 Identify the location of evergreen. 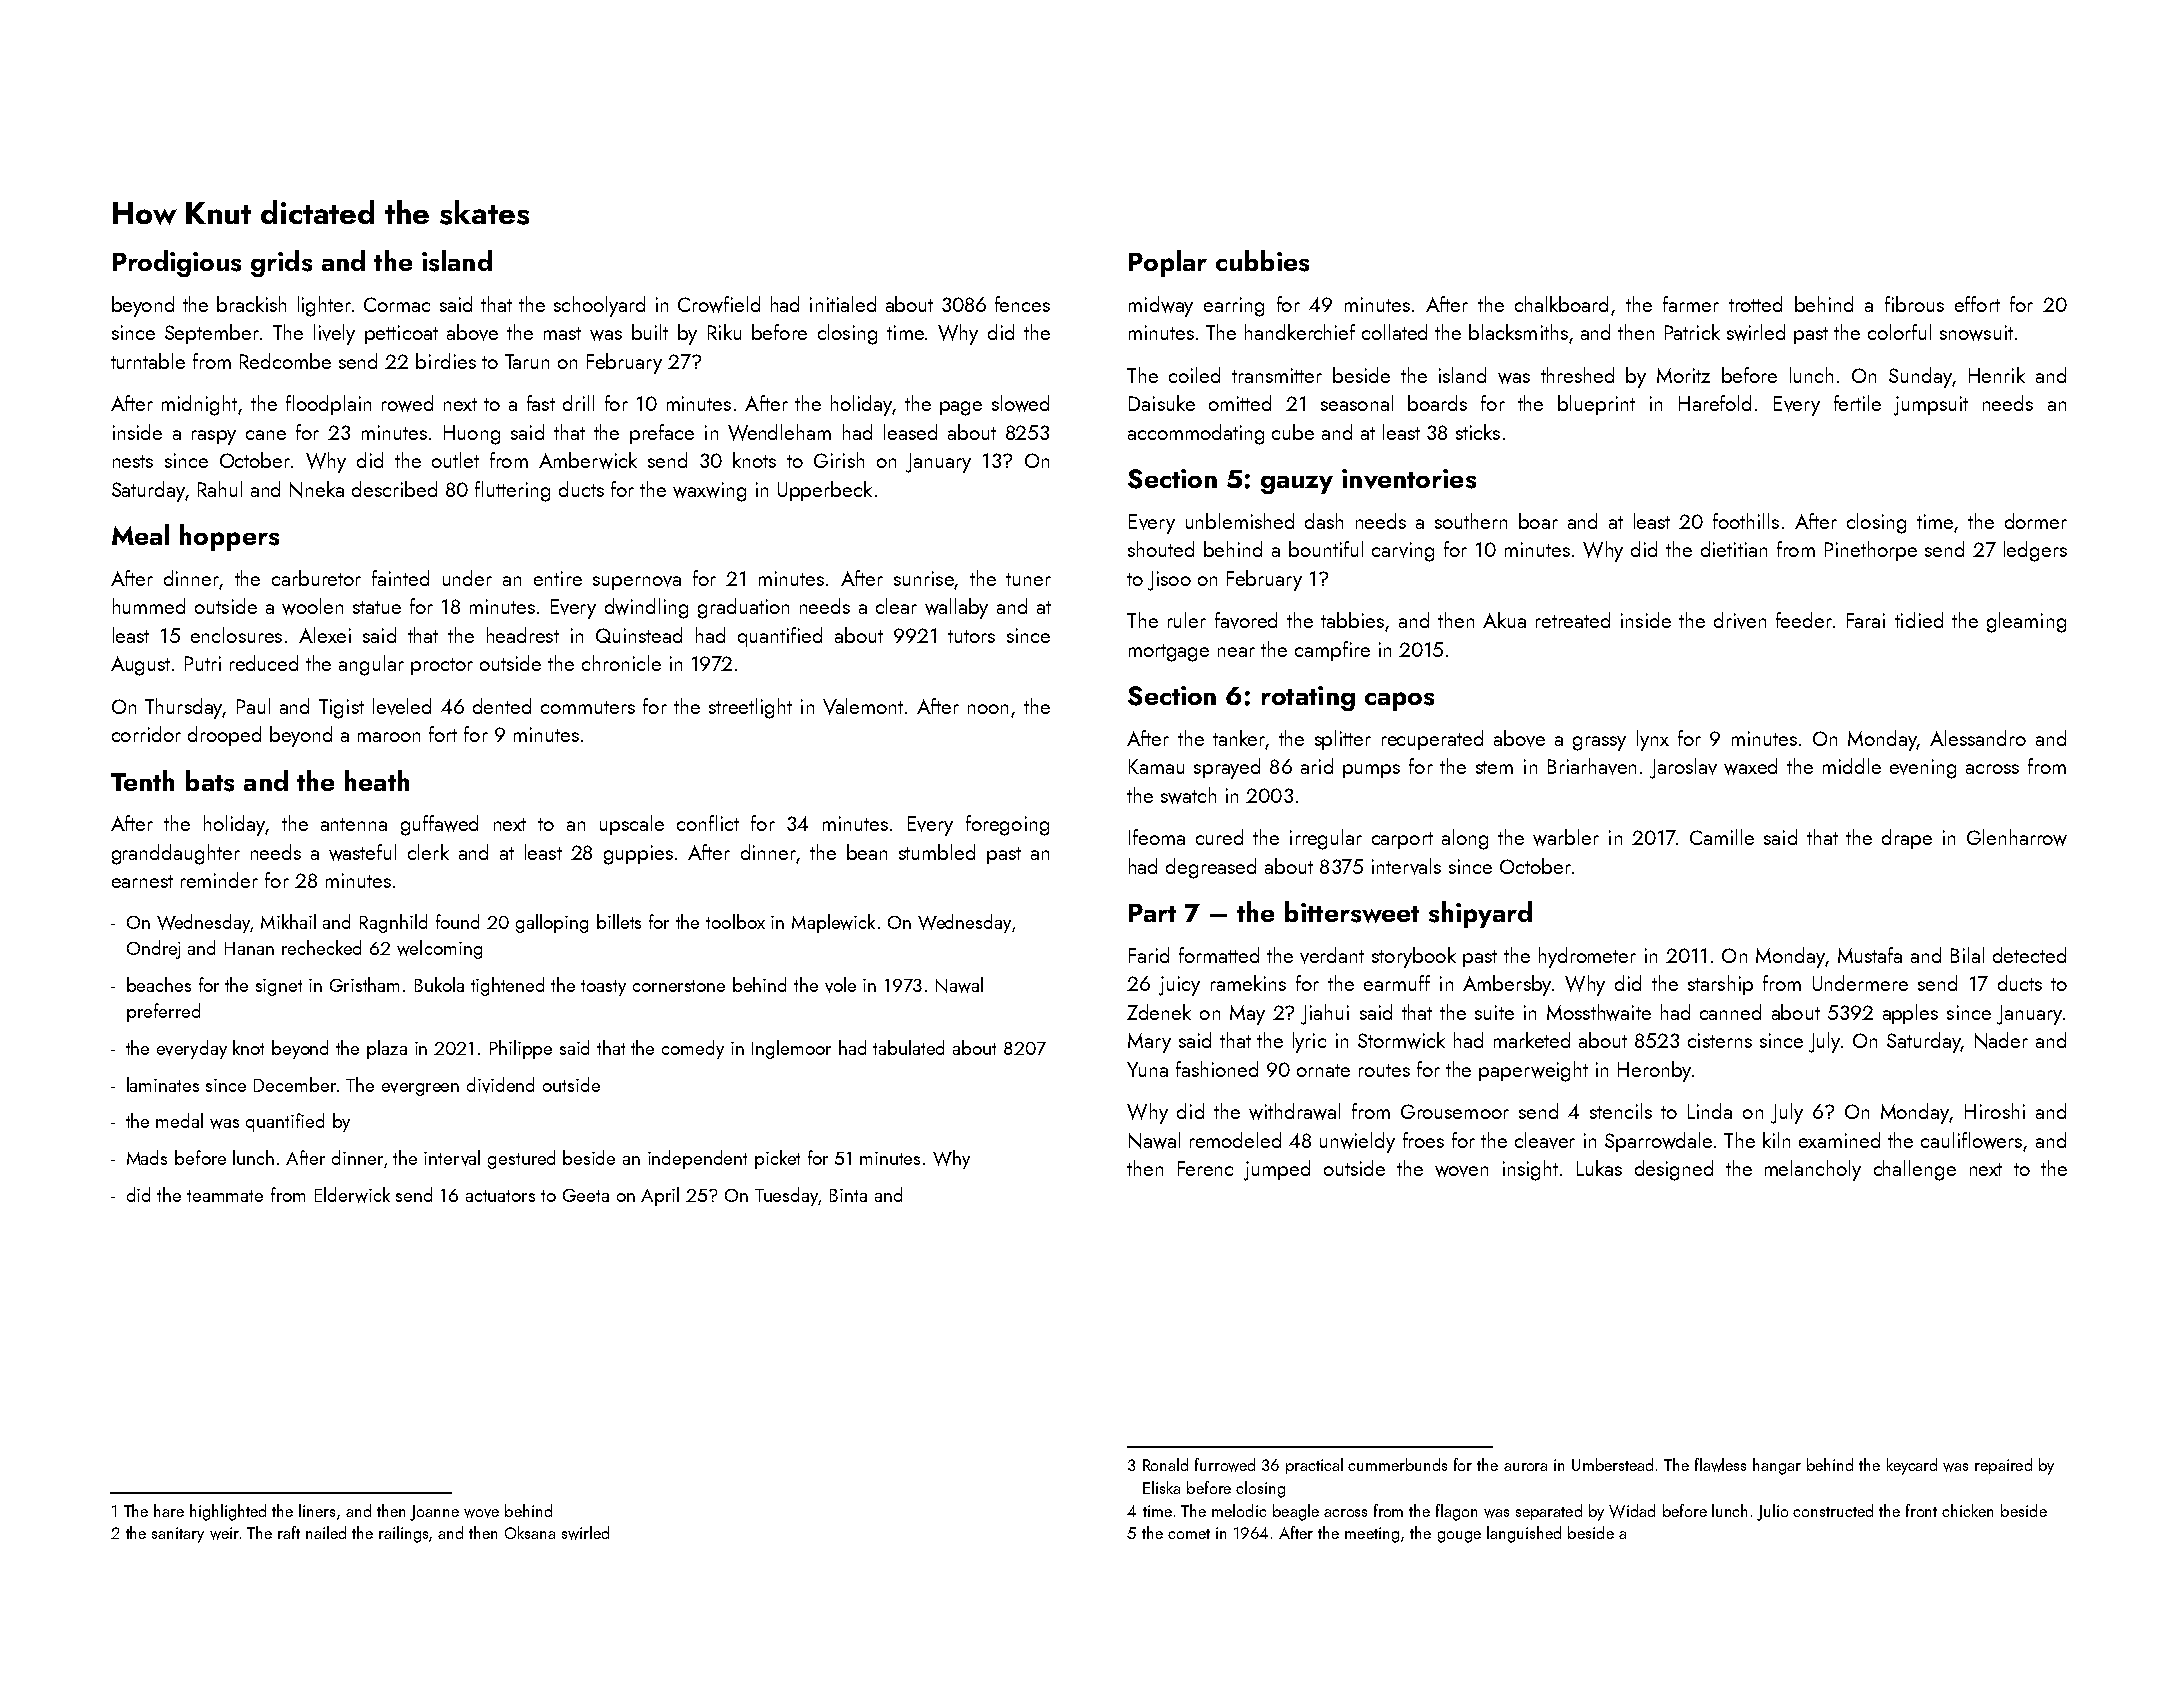
(420, 1089).
